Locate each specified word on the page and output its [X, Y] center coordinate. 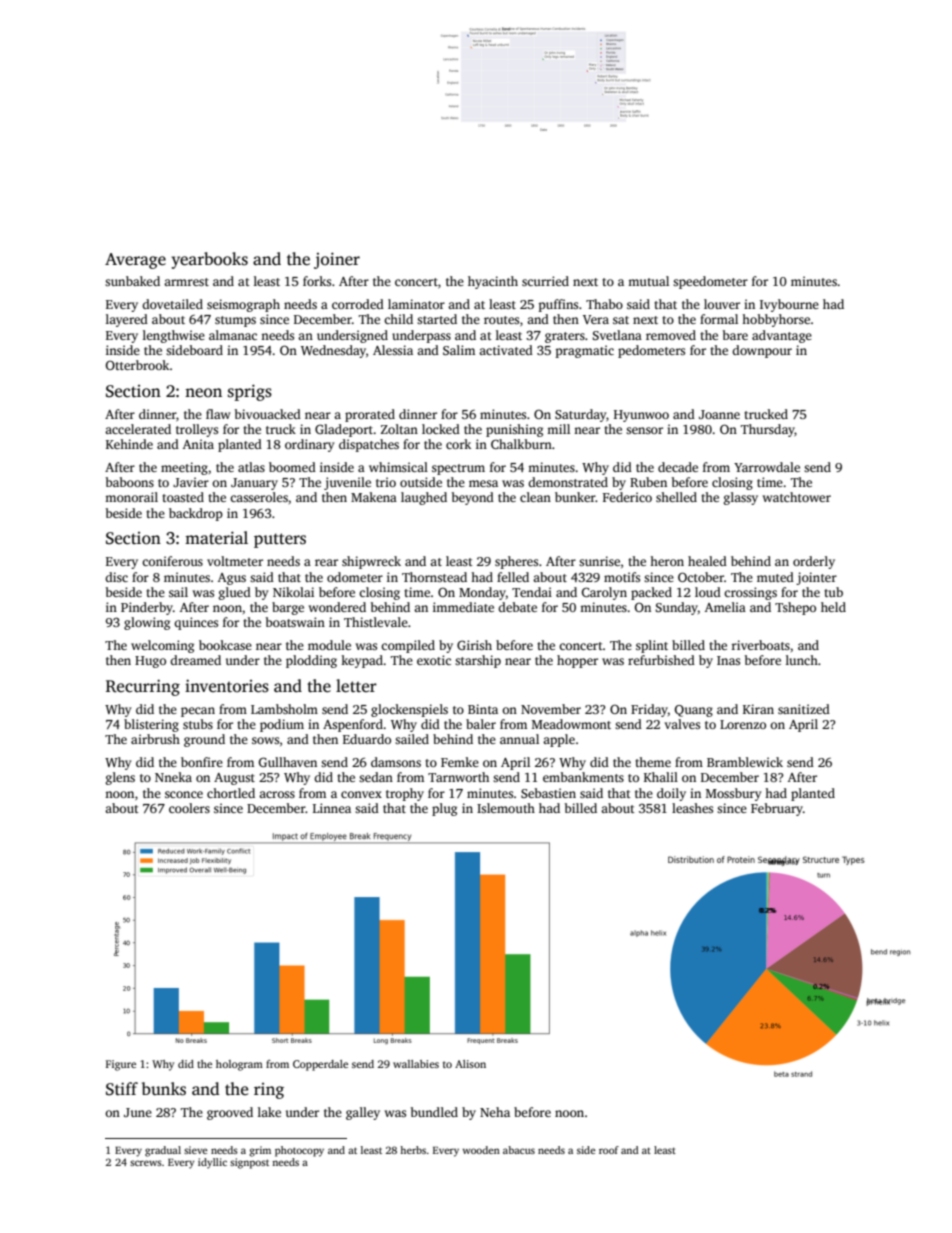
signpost [249, 1163]
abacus [519, 1150]
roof [609, 1150]
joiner [337, 260]
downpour [762, 351]
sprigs [250, 392]
